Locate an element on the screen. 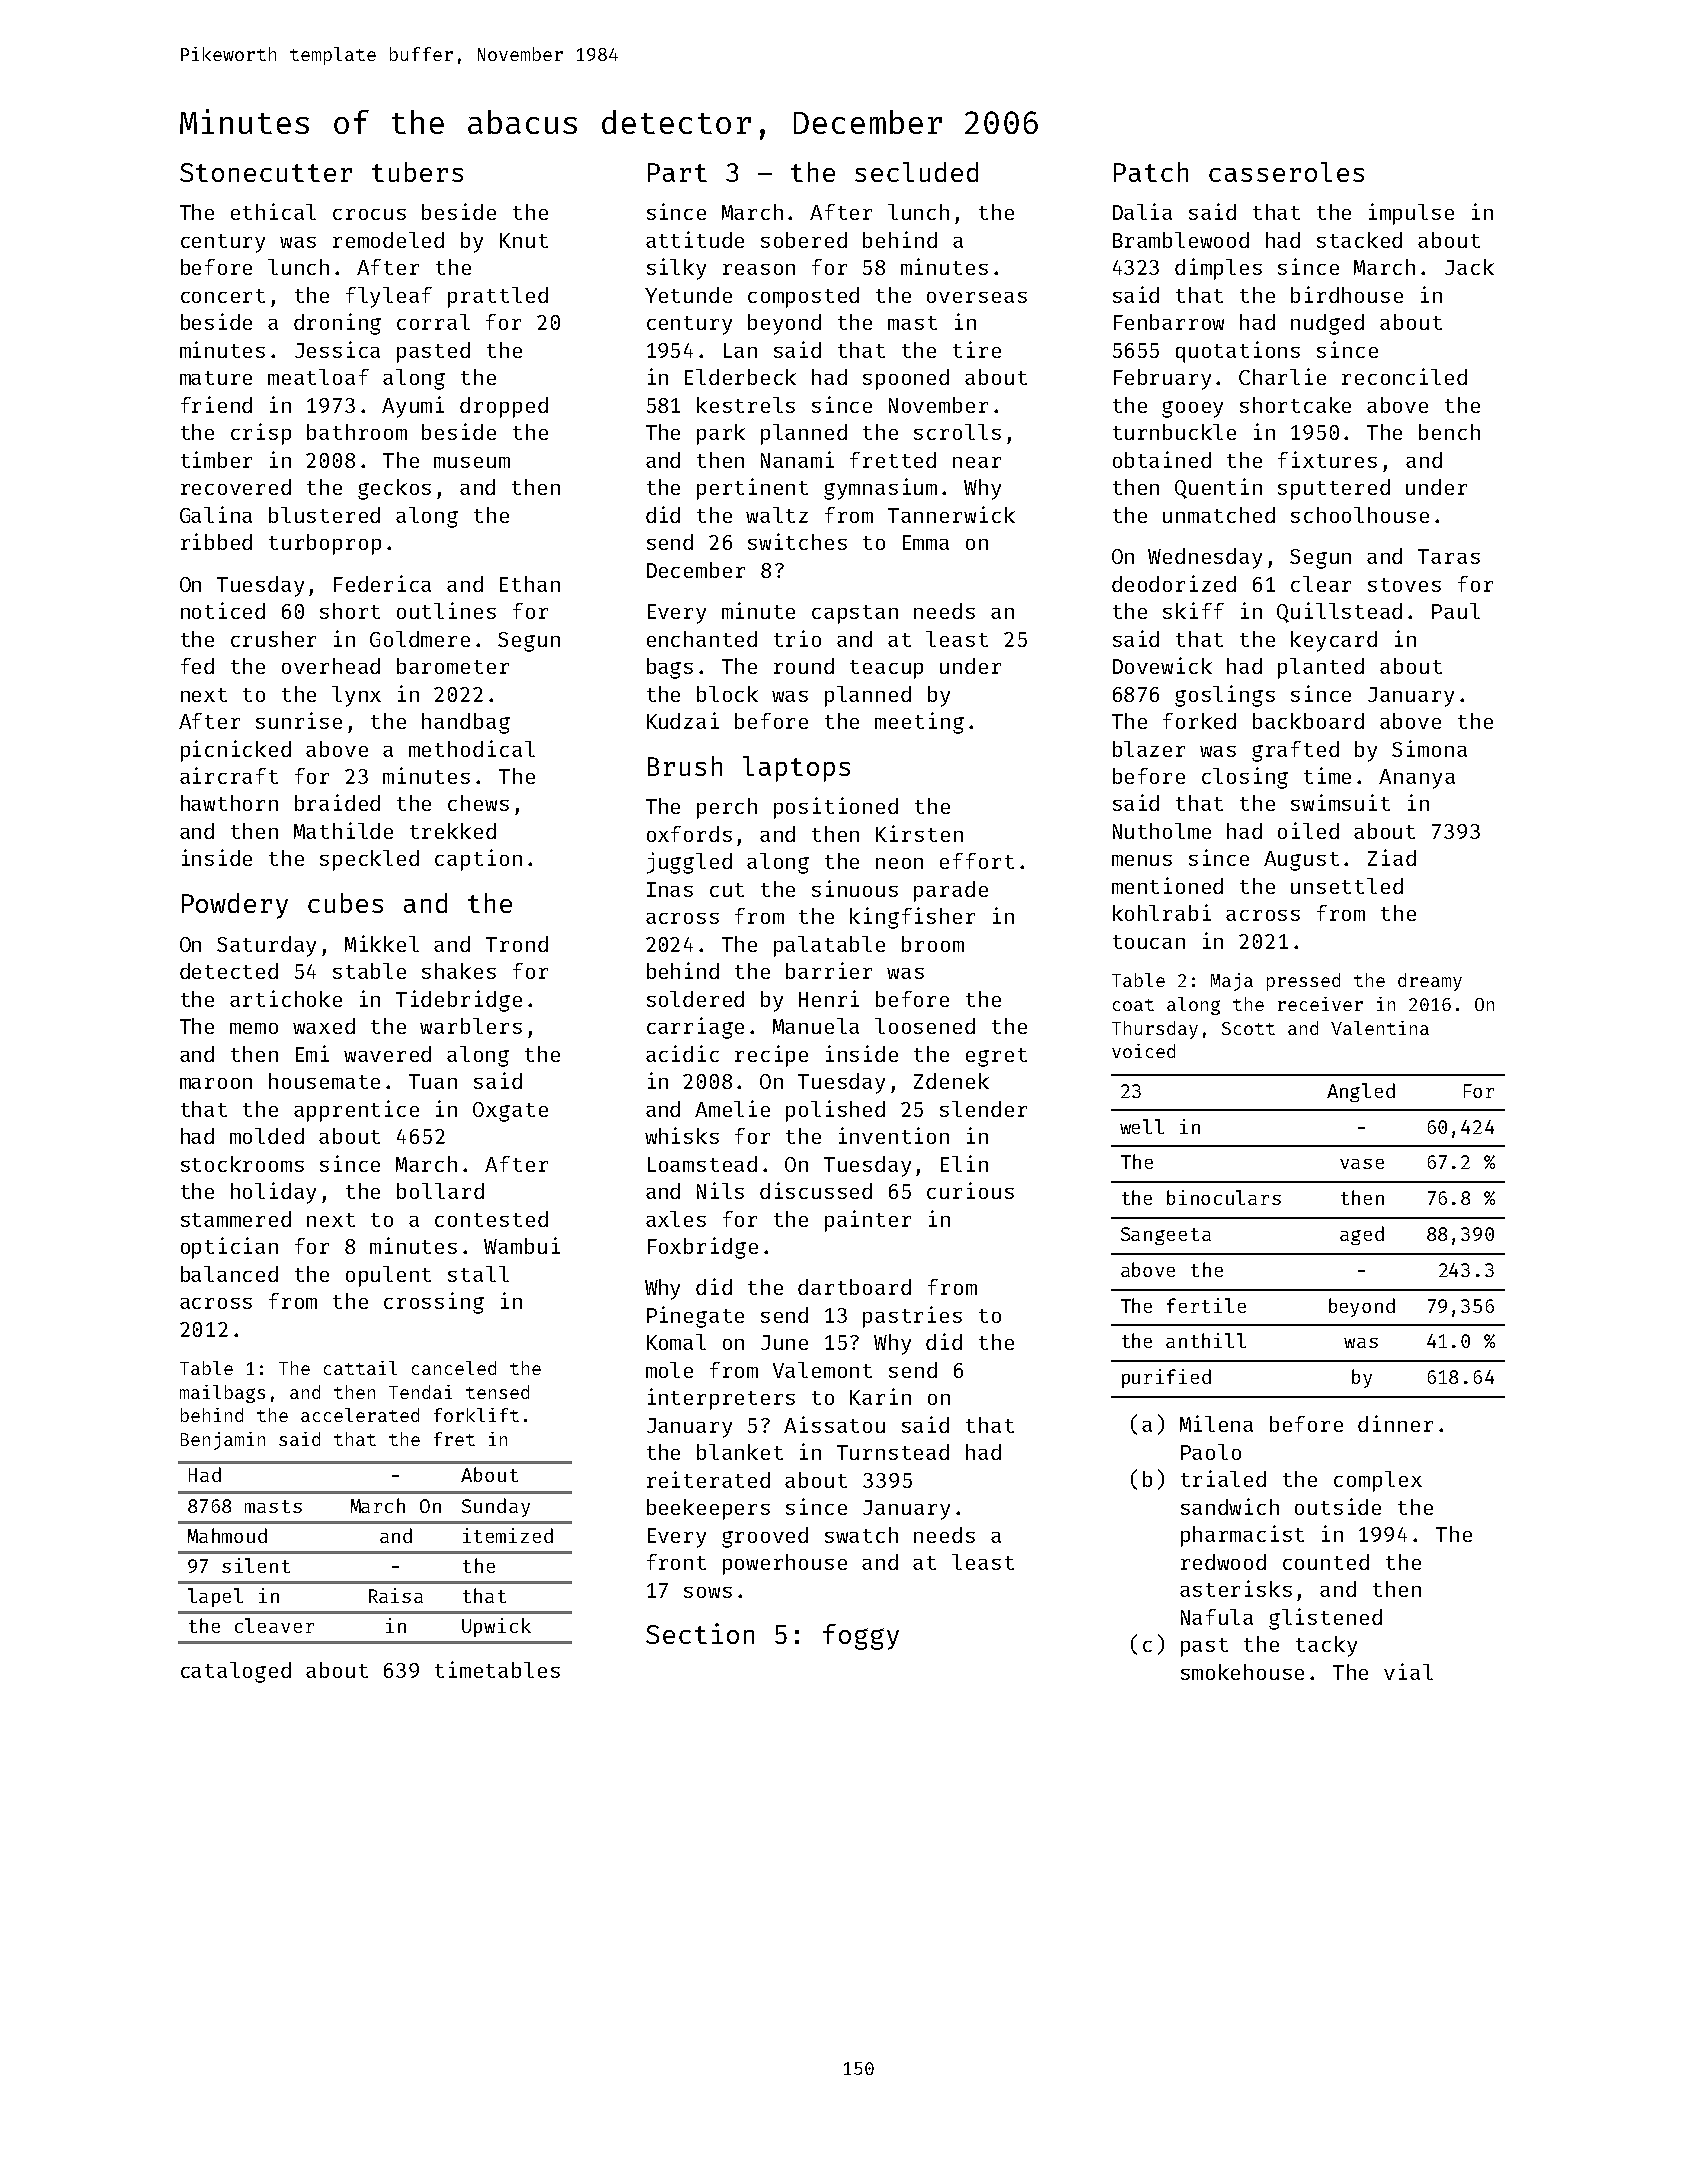 The width and height of the screenshot is (1683, 2178). braided is located at coordinates (337, 802).
